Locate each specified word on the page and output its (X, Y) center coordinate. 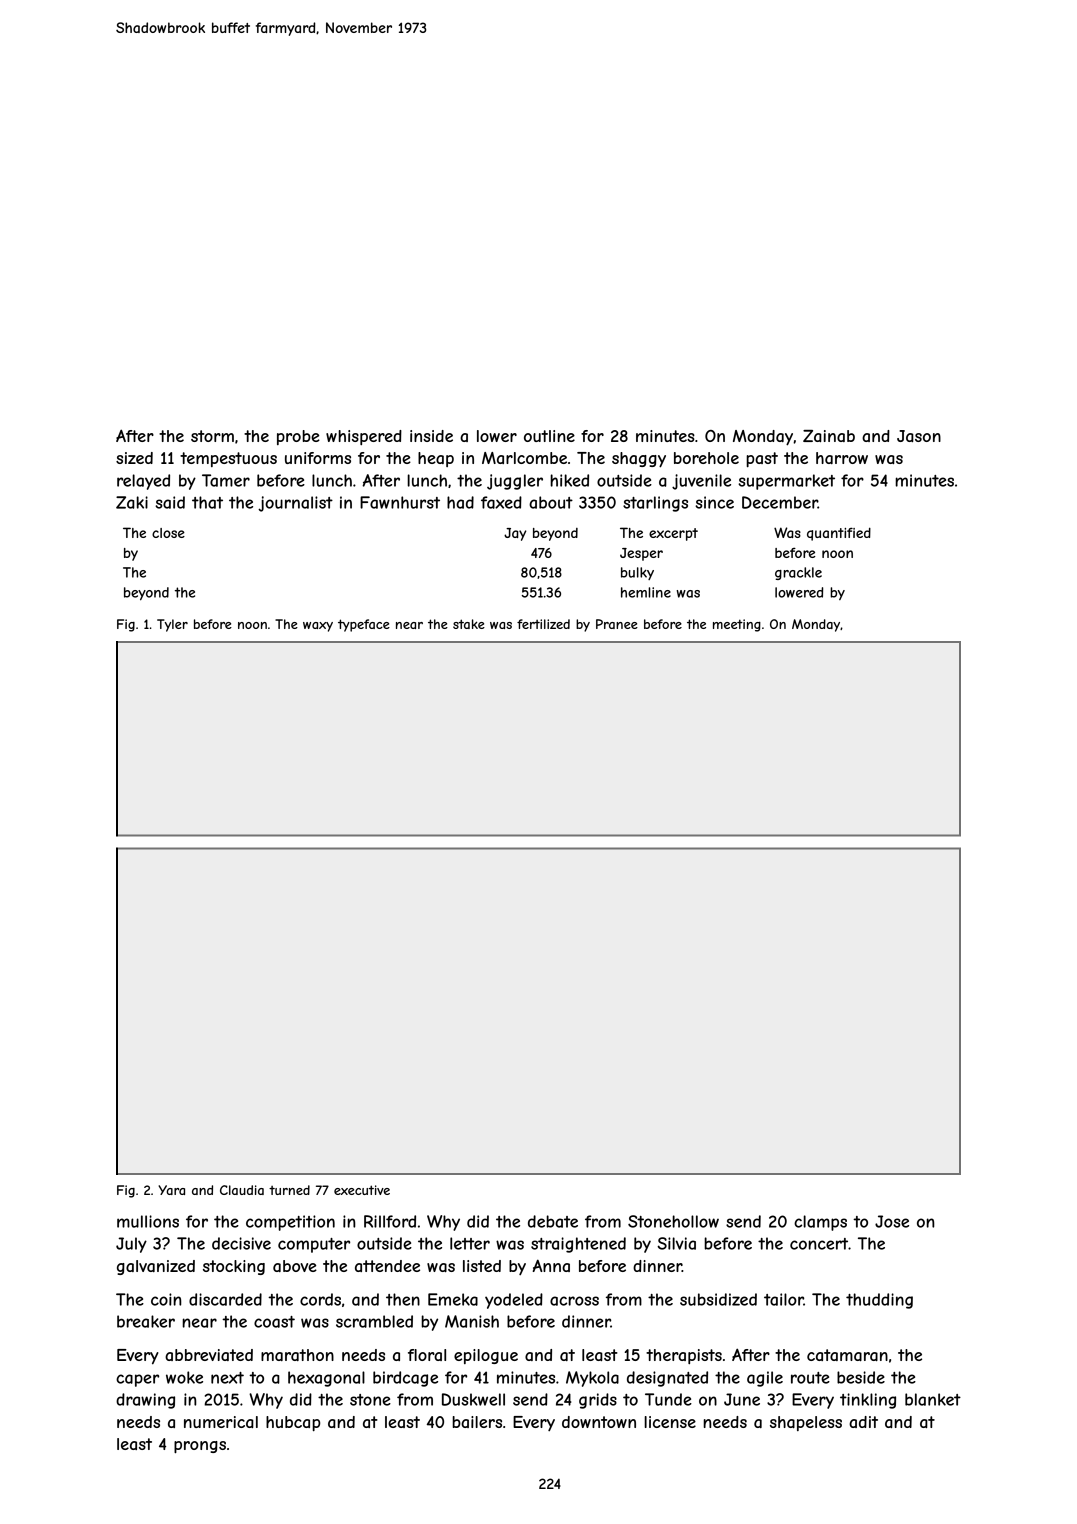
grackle (798, 573)
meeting (737, 625)
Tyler (172, 625)
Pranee (617, 624)
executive (362, 1190)
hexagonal (326, 1379)
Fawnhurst (400, 502)
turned (289, 1190)
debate (553, 1221)
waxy (318, 627)
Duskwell (473, 1399)
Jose (892, 1221)
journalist (295, 504)
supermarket (786, 482)
